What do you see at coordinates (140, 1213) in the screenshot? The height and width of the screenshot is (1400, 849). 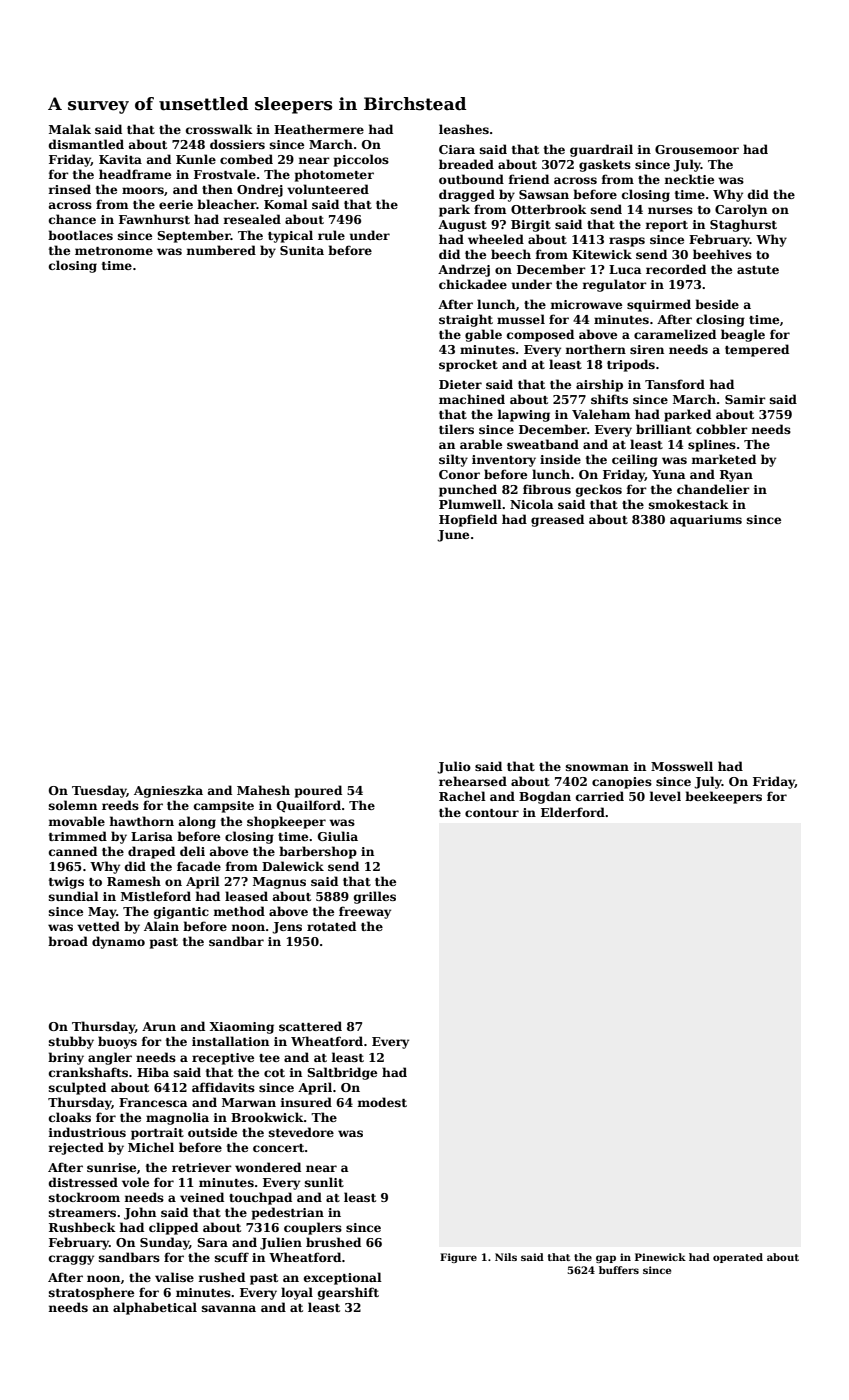 I see `John` at bounding box center [140, 1213].
